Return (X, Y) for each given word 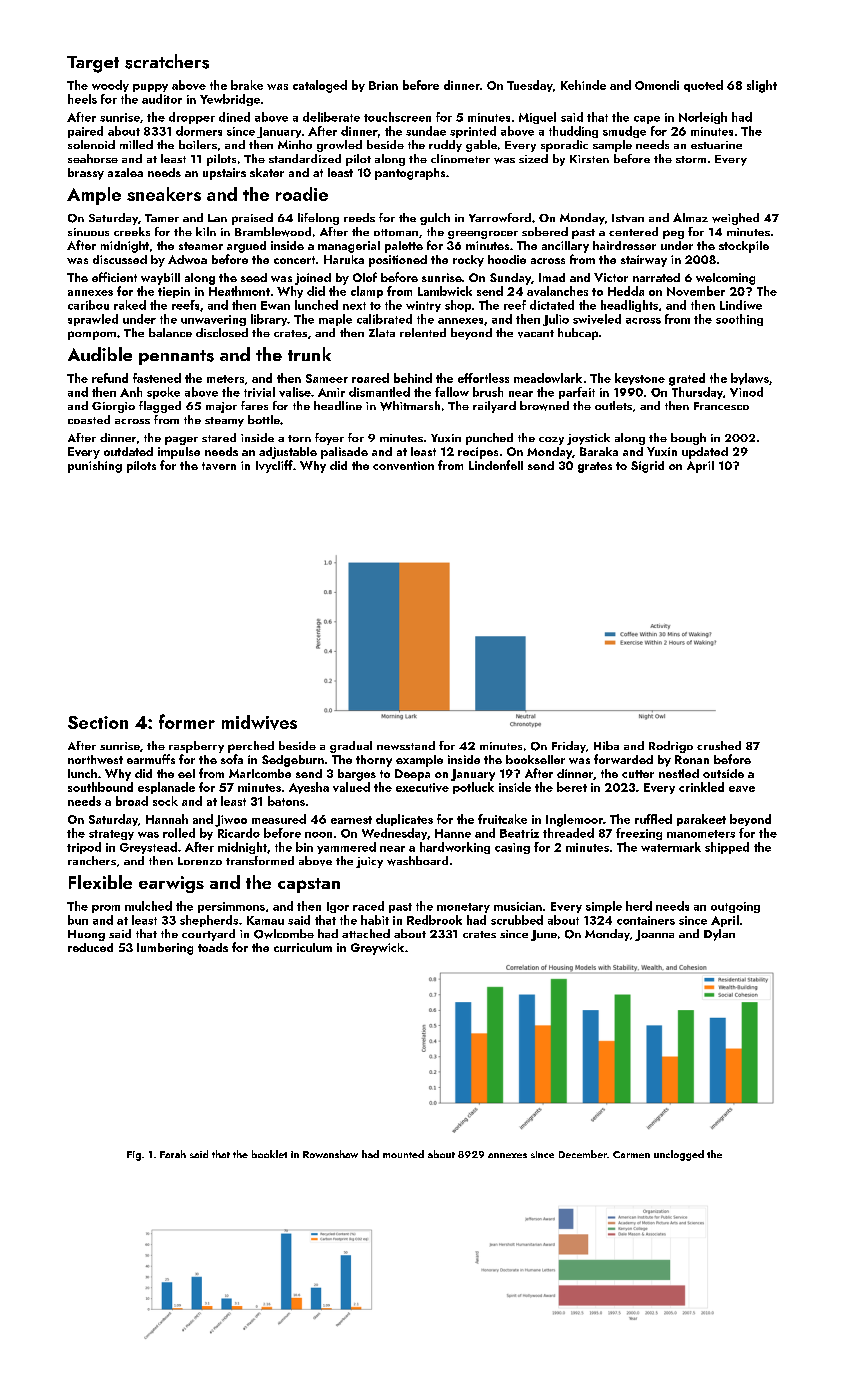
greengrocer (483, 235)
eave (742, 789)
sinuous (88, 232)
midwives (259, 722)
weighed (735, 219)
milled (136, 144)
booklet (269, 1154)
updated (705, 453)
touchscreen (397, 117)
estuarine (716, 145)
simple (604, 907)
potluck (473, 788)
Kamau (265, 920)
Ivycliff (274, 466)
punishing (95, 467)
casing (512, 848)
